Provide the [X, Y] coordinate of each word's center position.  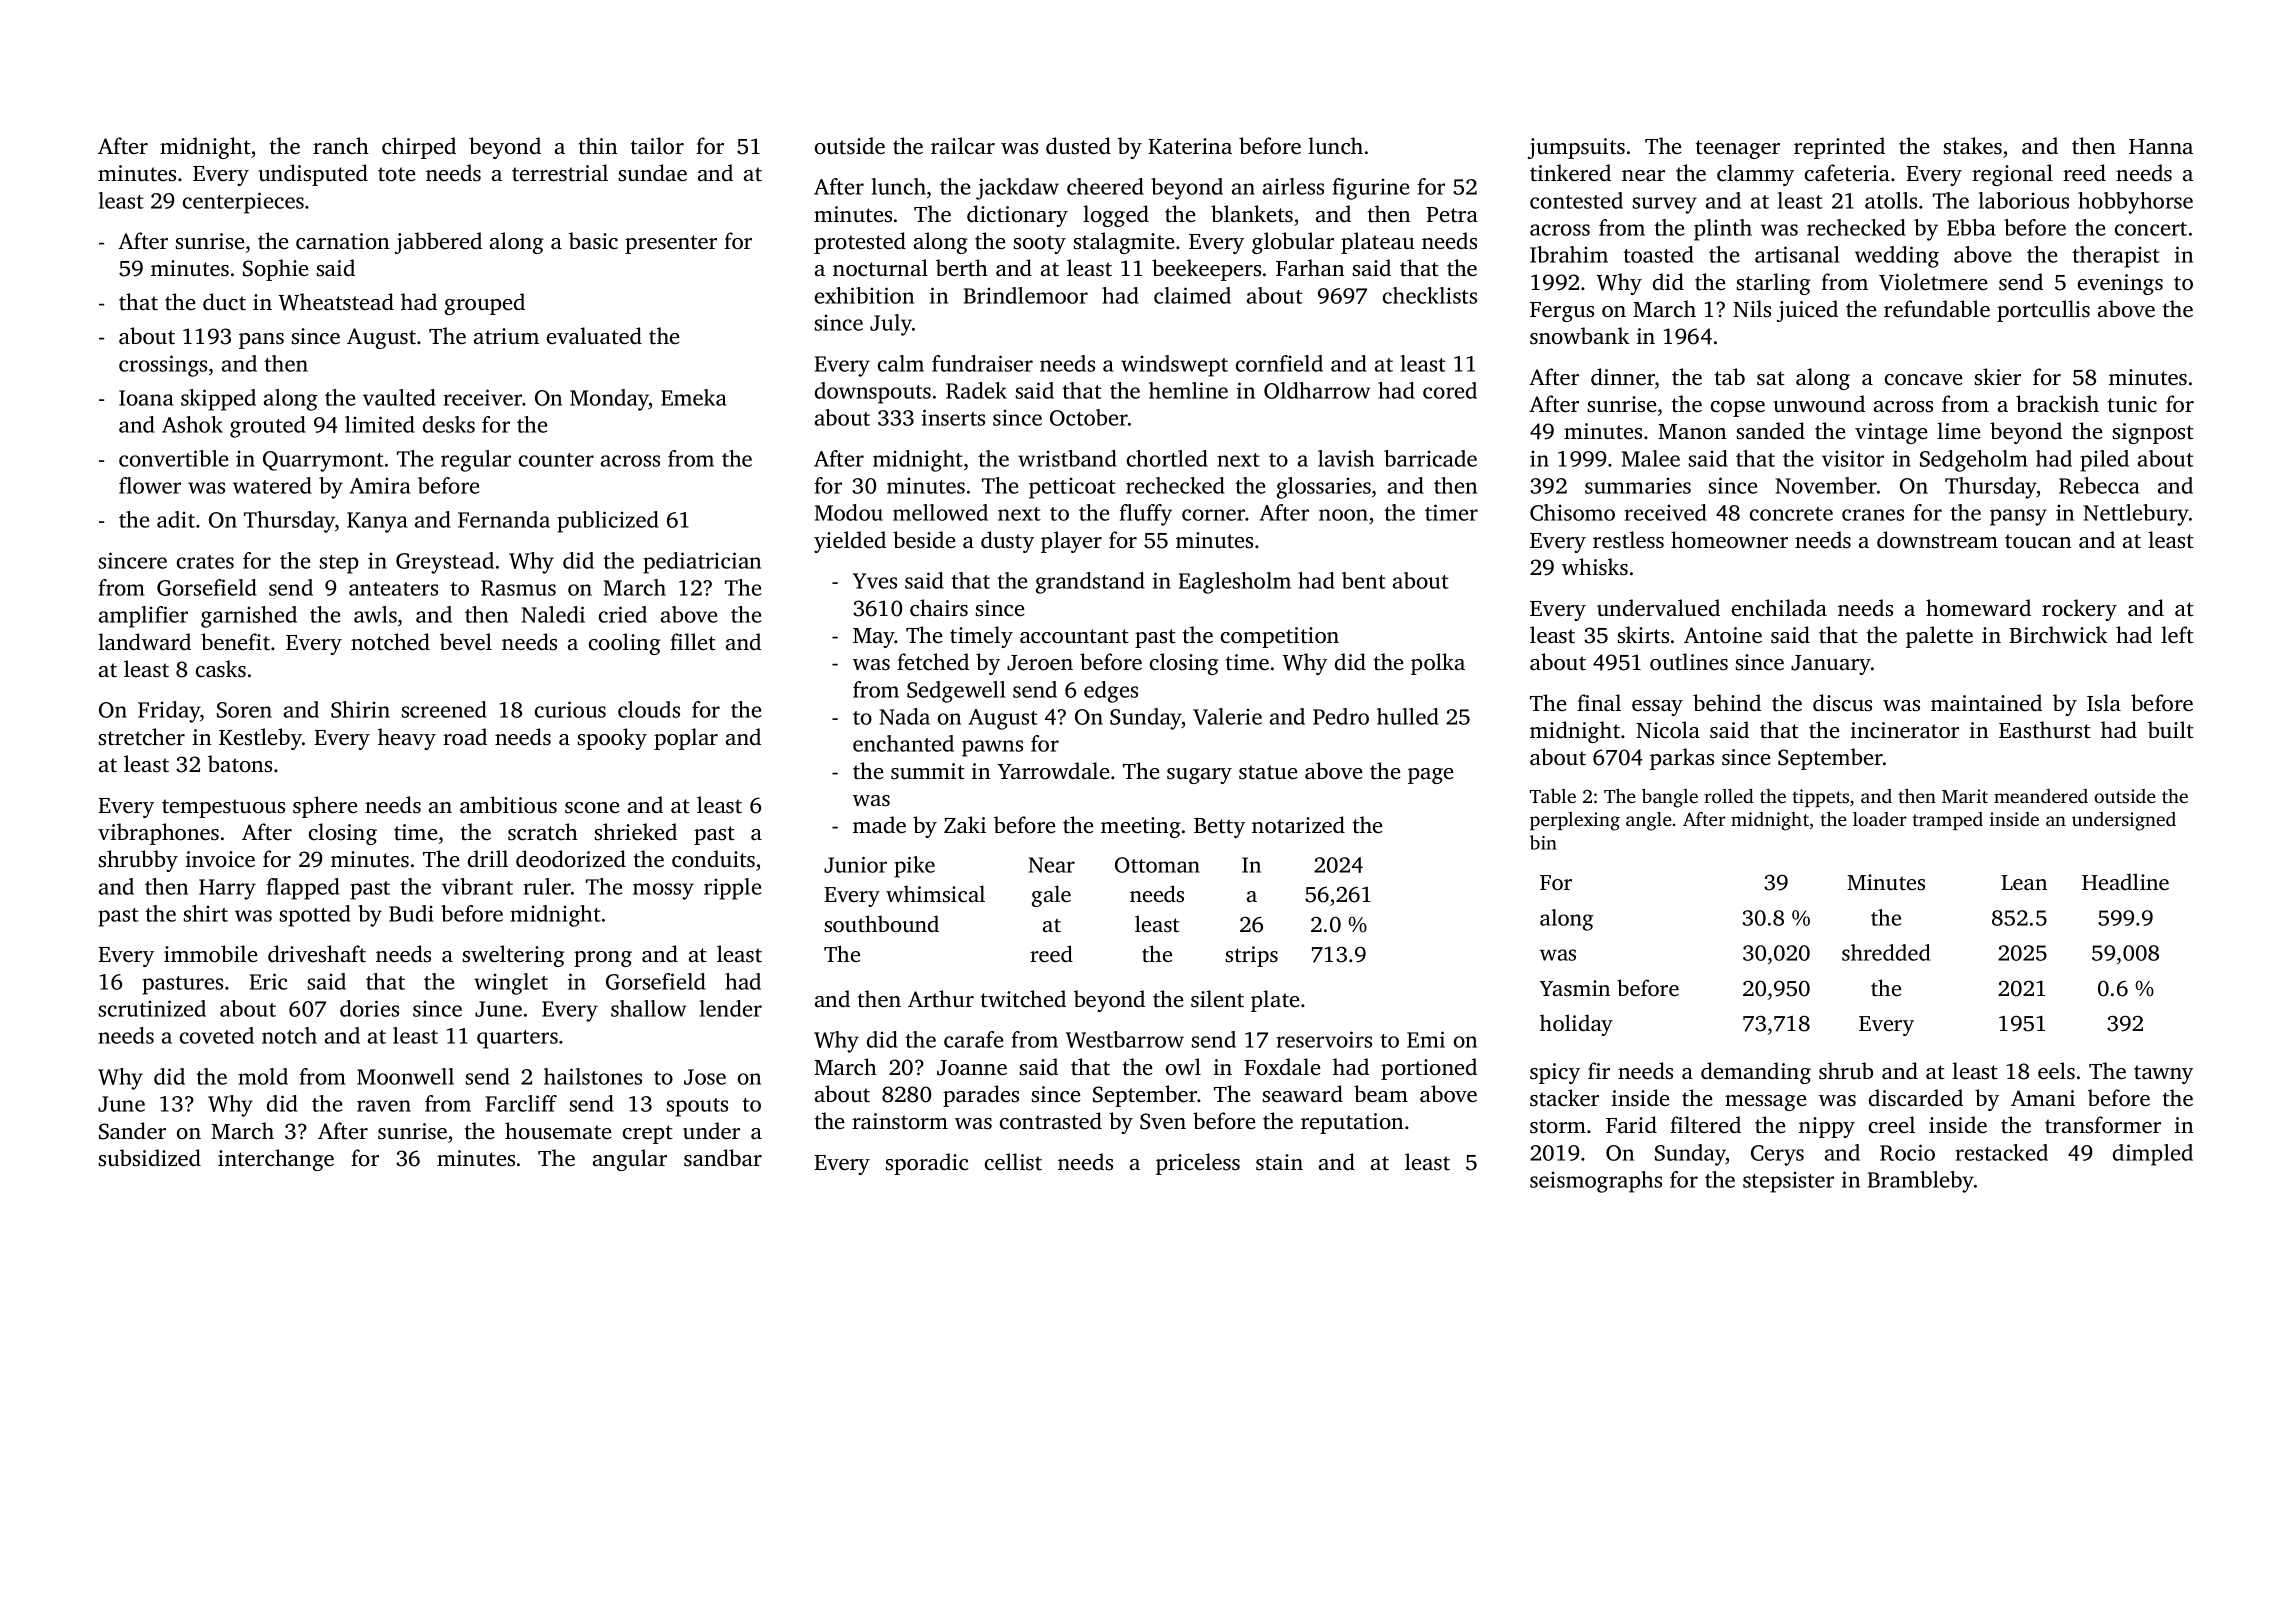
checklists [1430, 295]
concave [1923, 380]
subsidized [150, 1158]
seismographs [1596, 1182]
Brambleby [1921, 1182]
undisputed [313, 175]
